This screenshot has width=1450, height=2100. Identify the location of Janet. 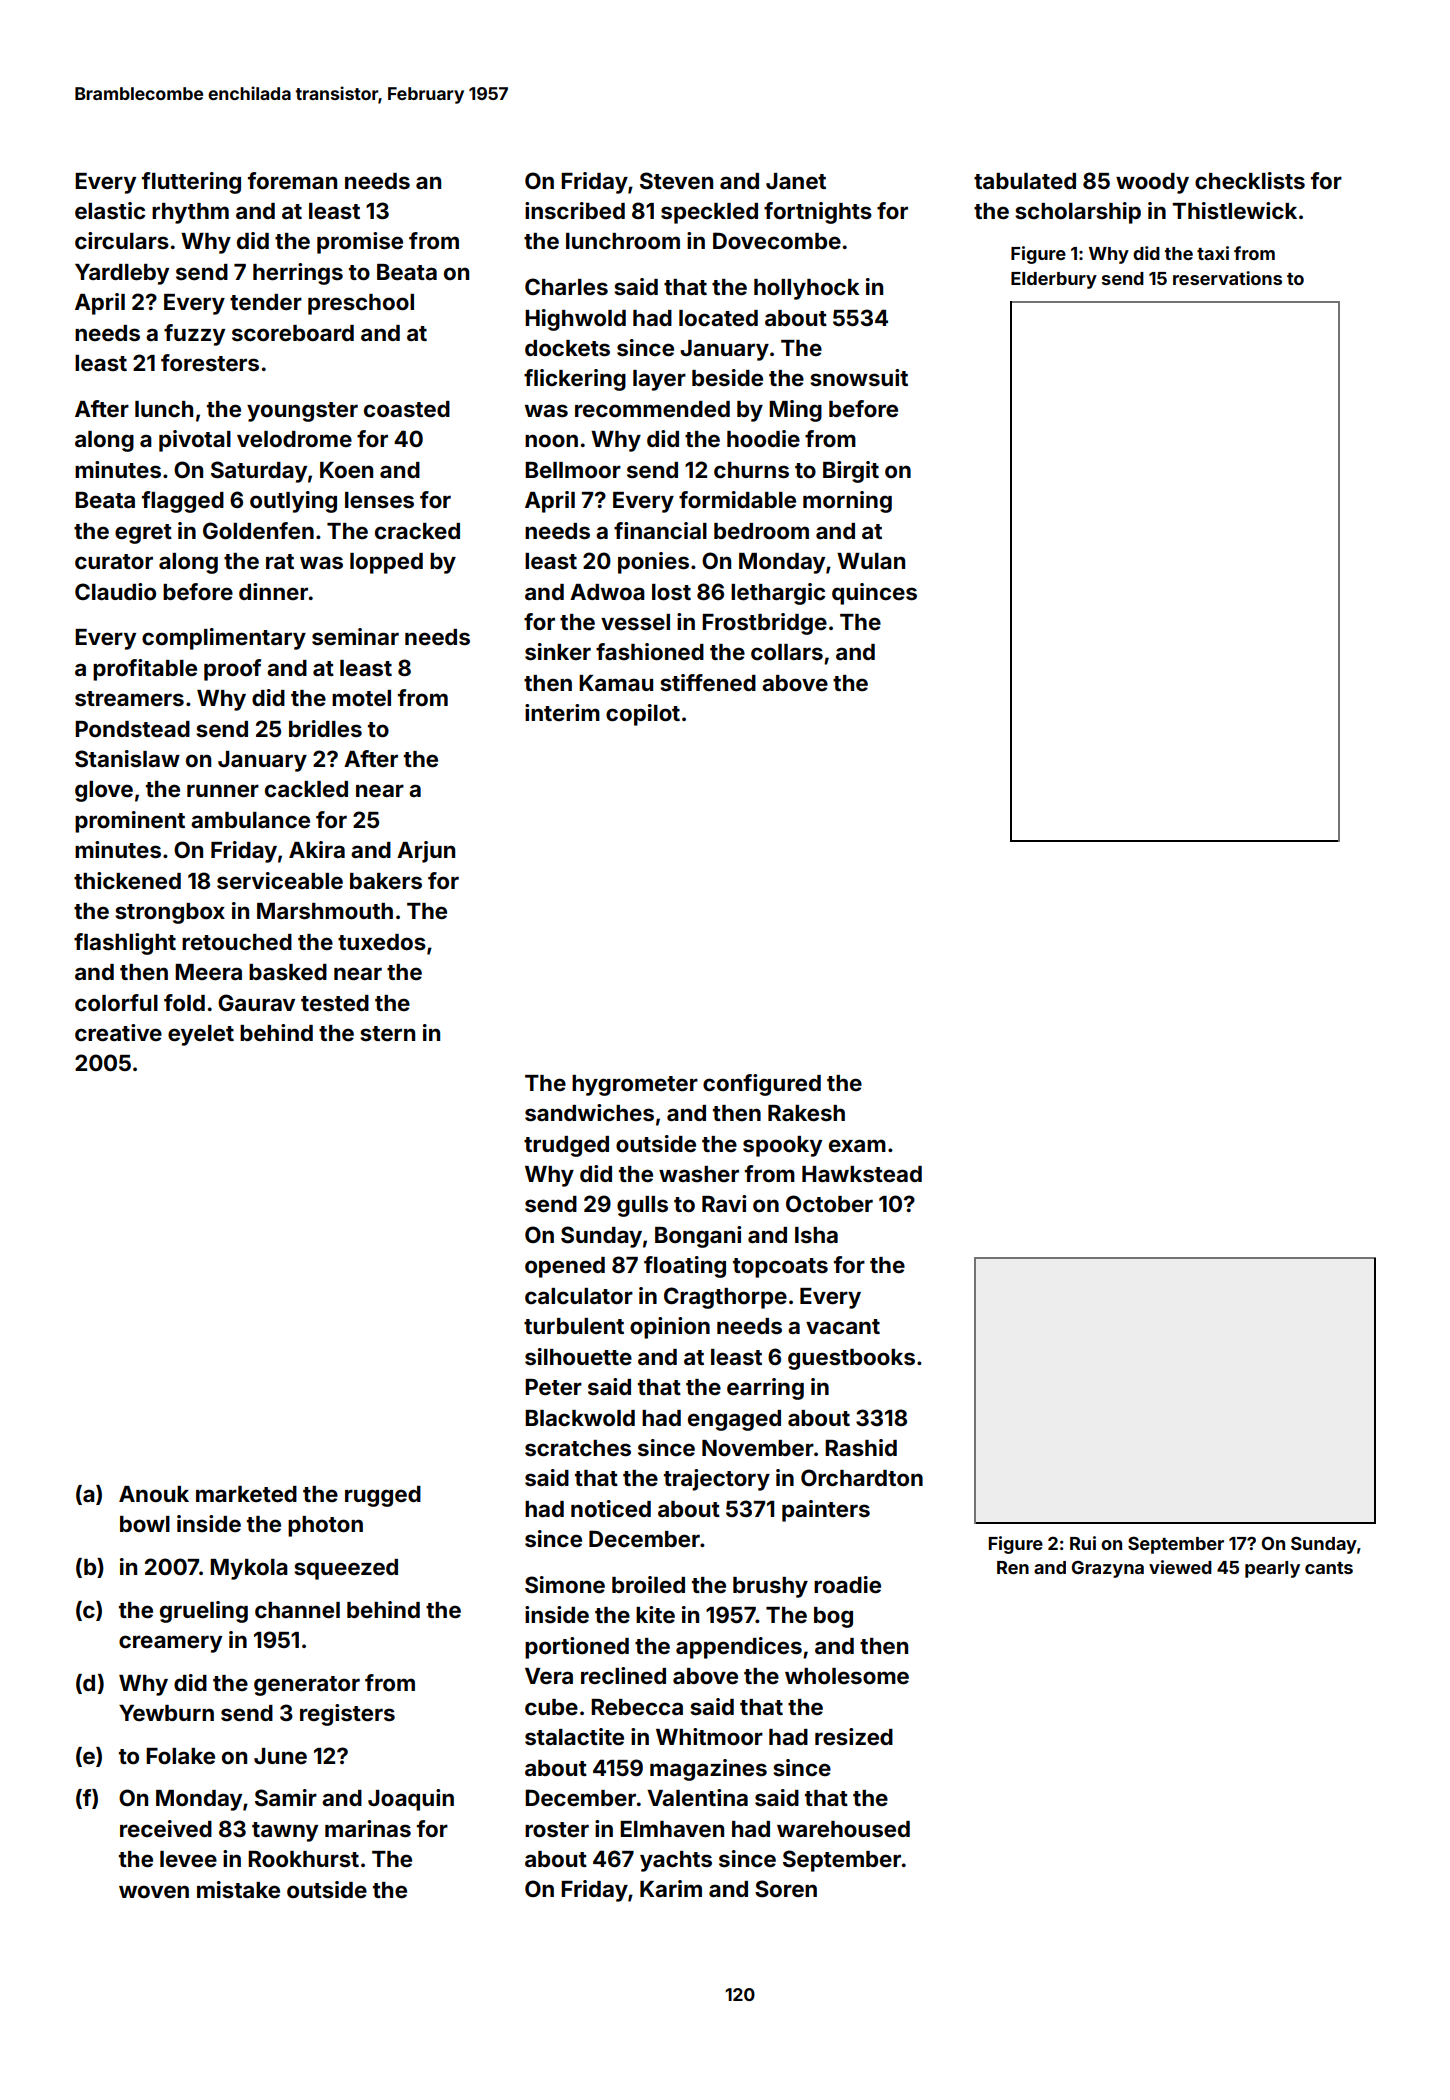
(796, 181).
